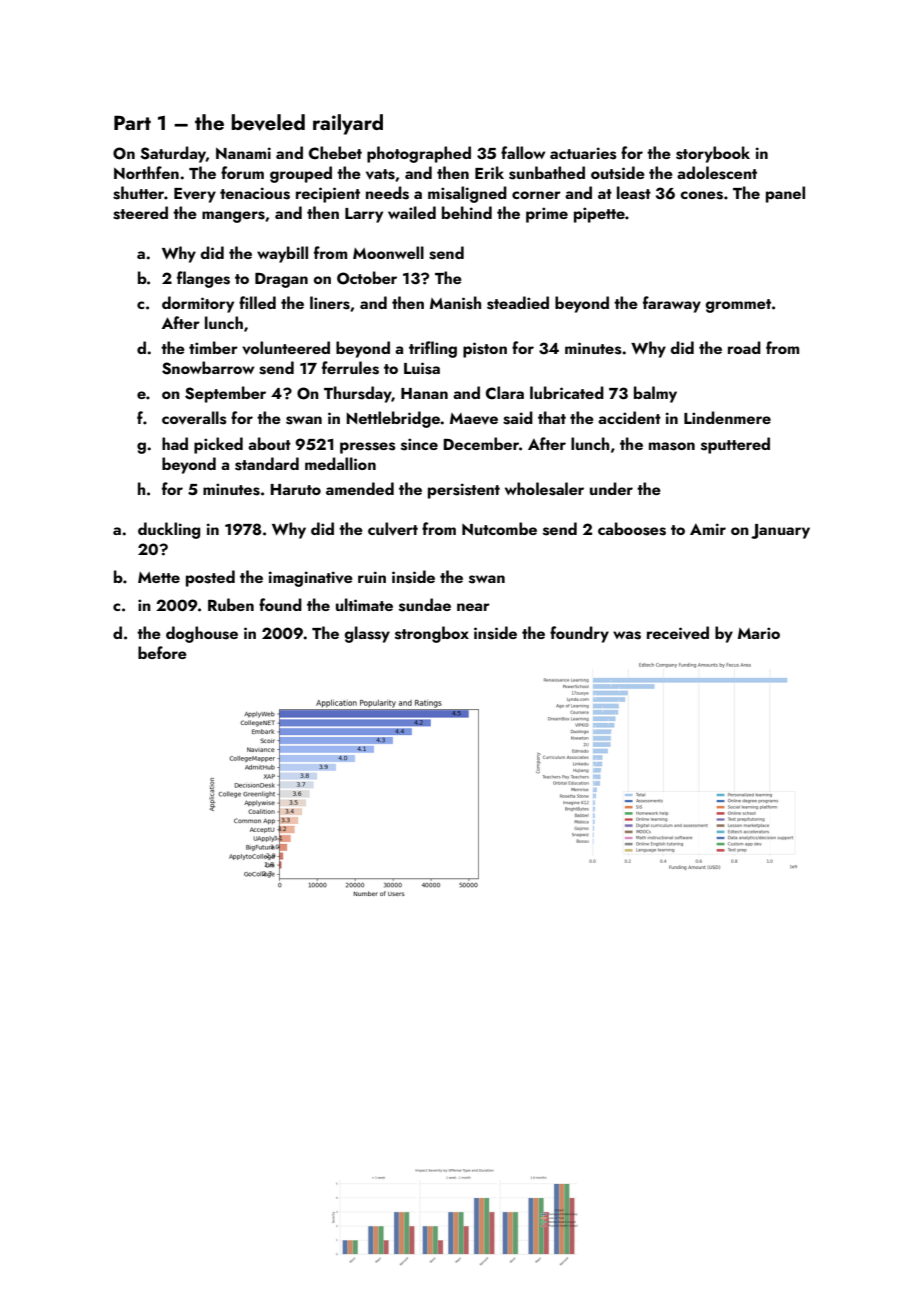  I want to click on Snowbarrow, so click(208, 368).
